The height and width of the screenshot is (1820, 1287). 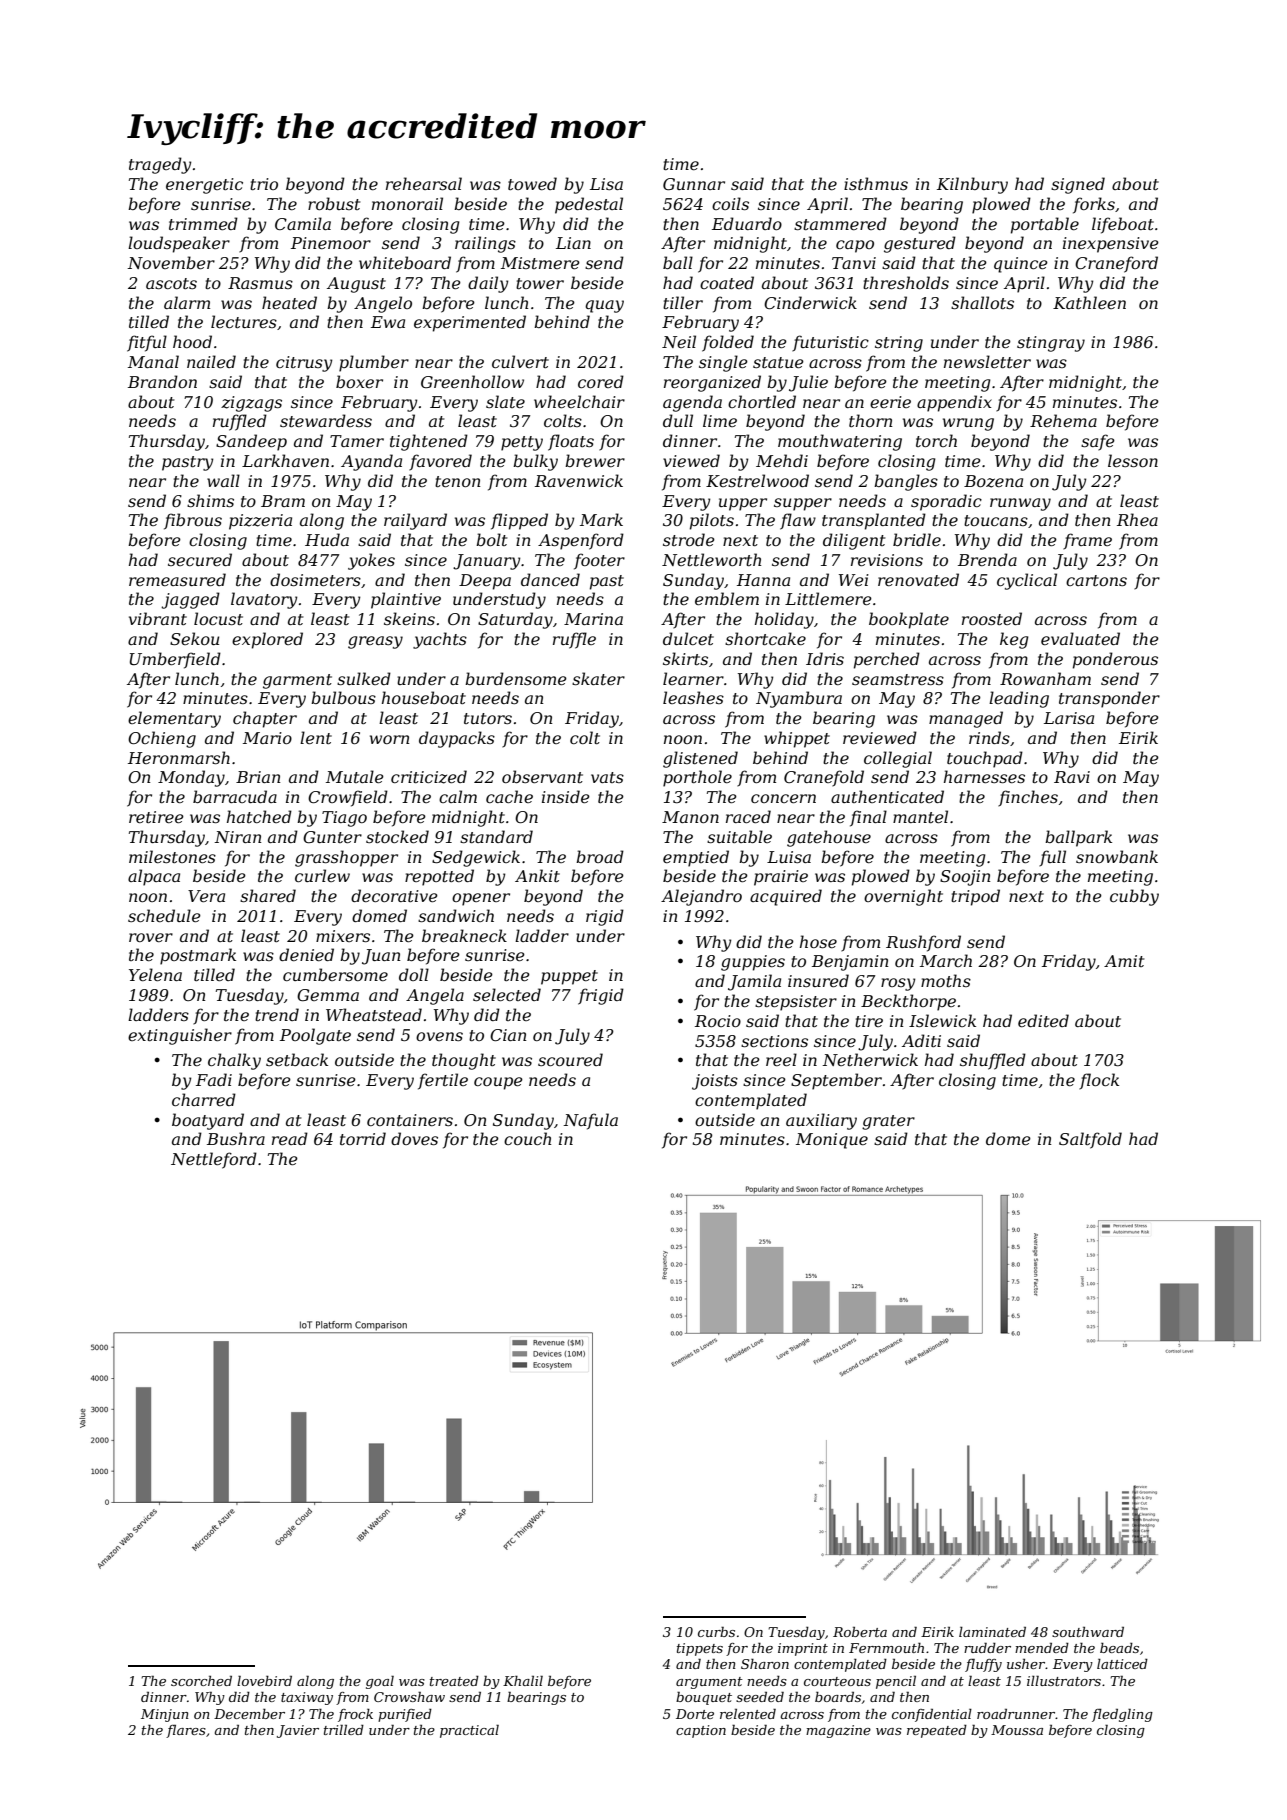 What do you see at coordinates (363, 1138) in the screenshot?
I see `torrid` at bounding box center [363, 1138].
